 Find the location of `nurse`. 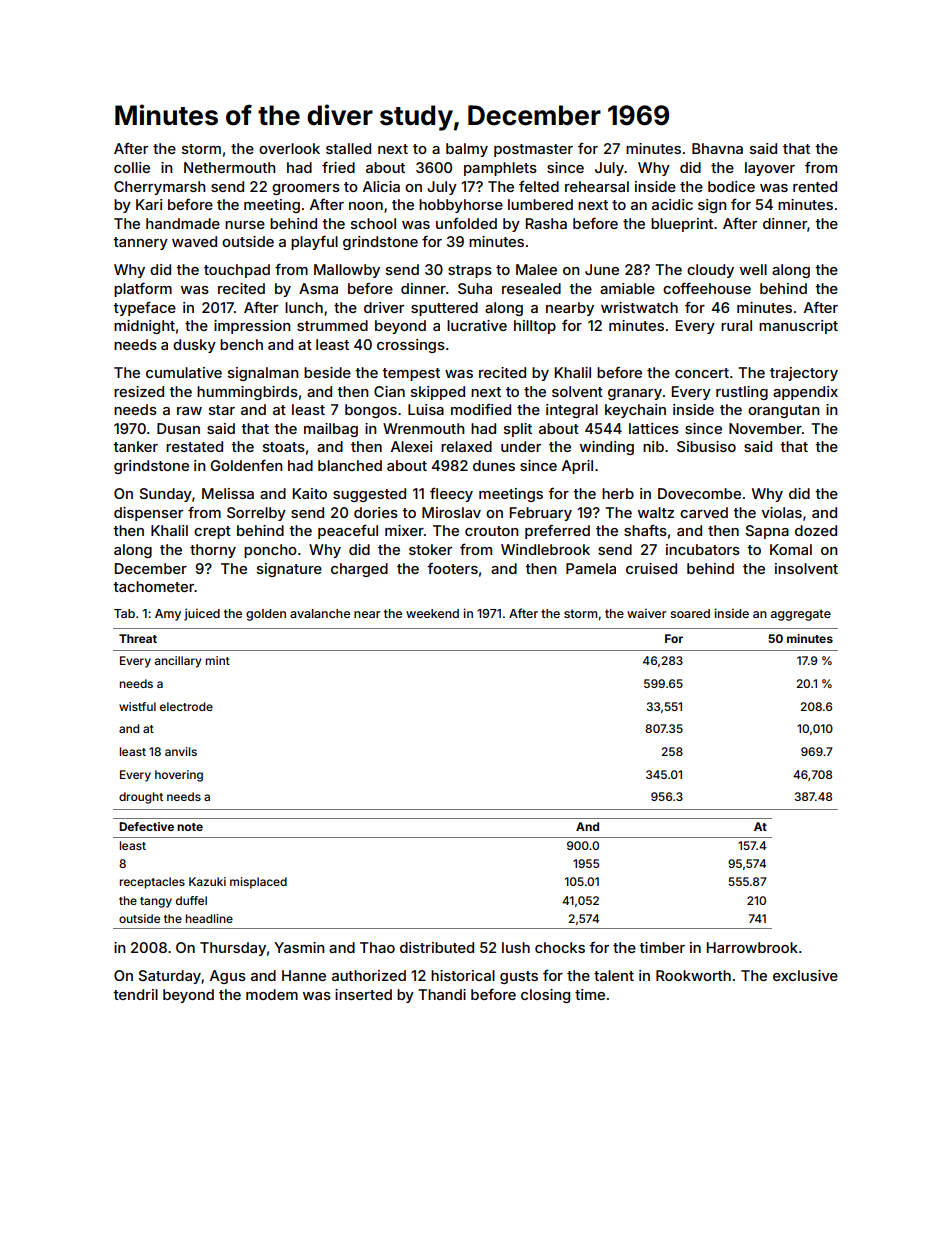

nurse is located at coordinates (245, 225).
